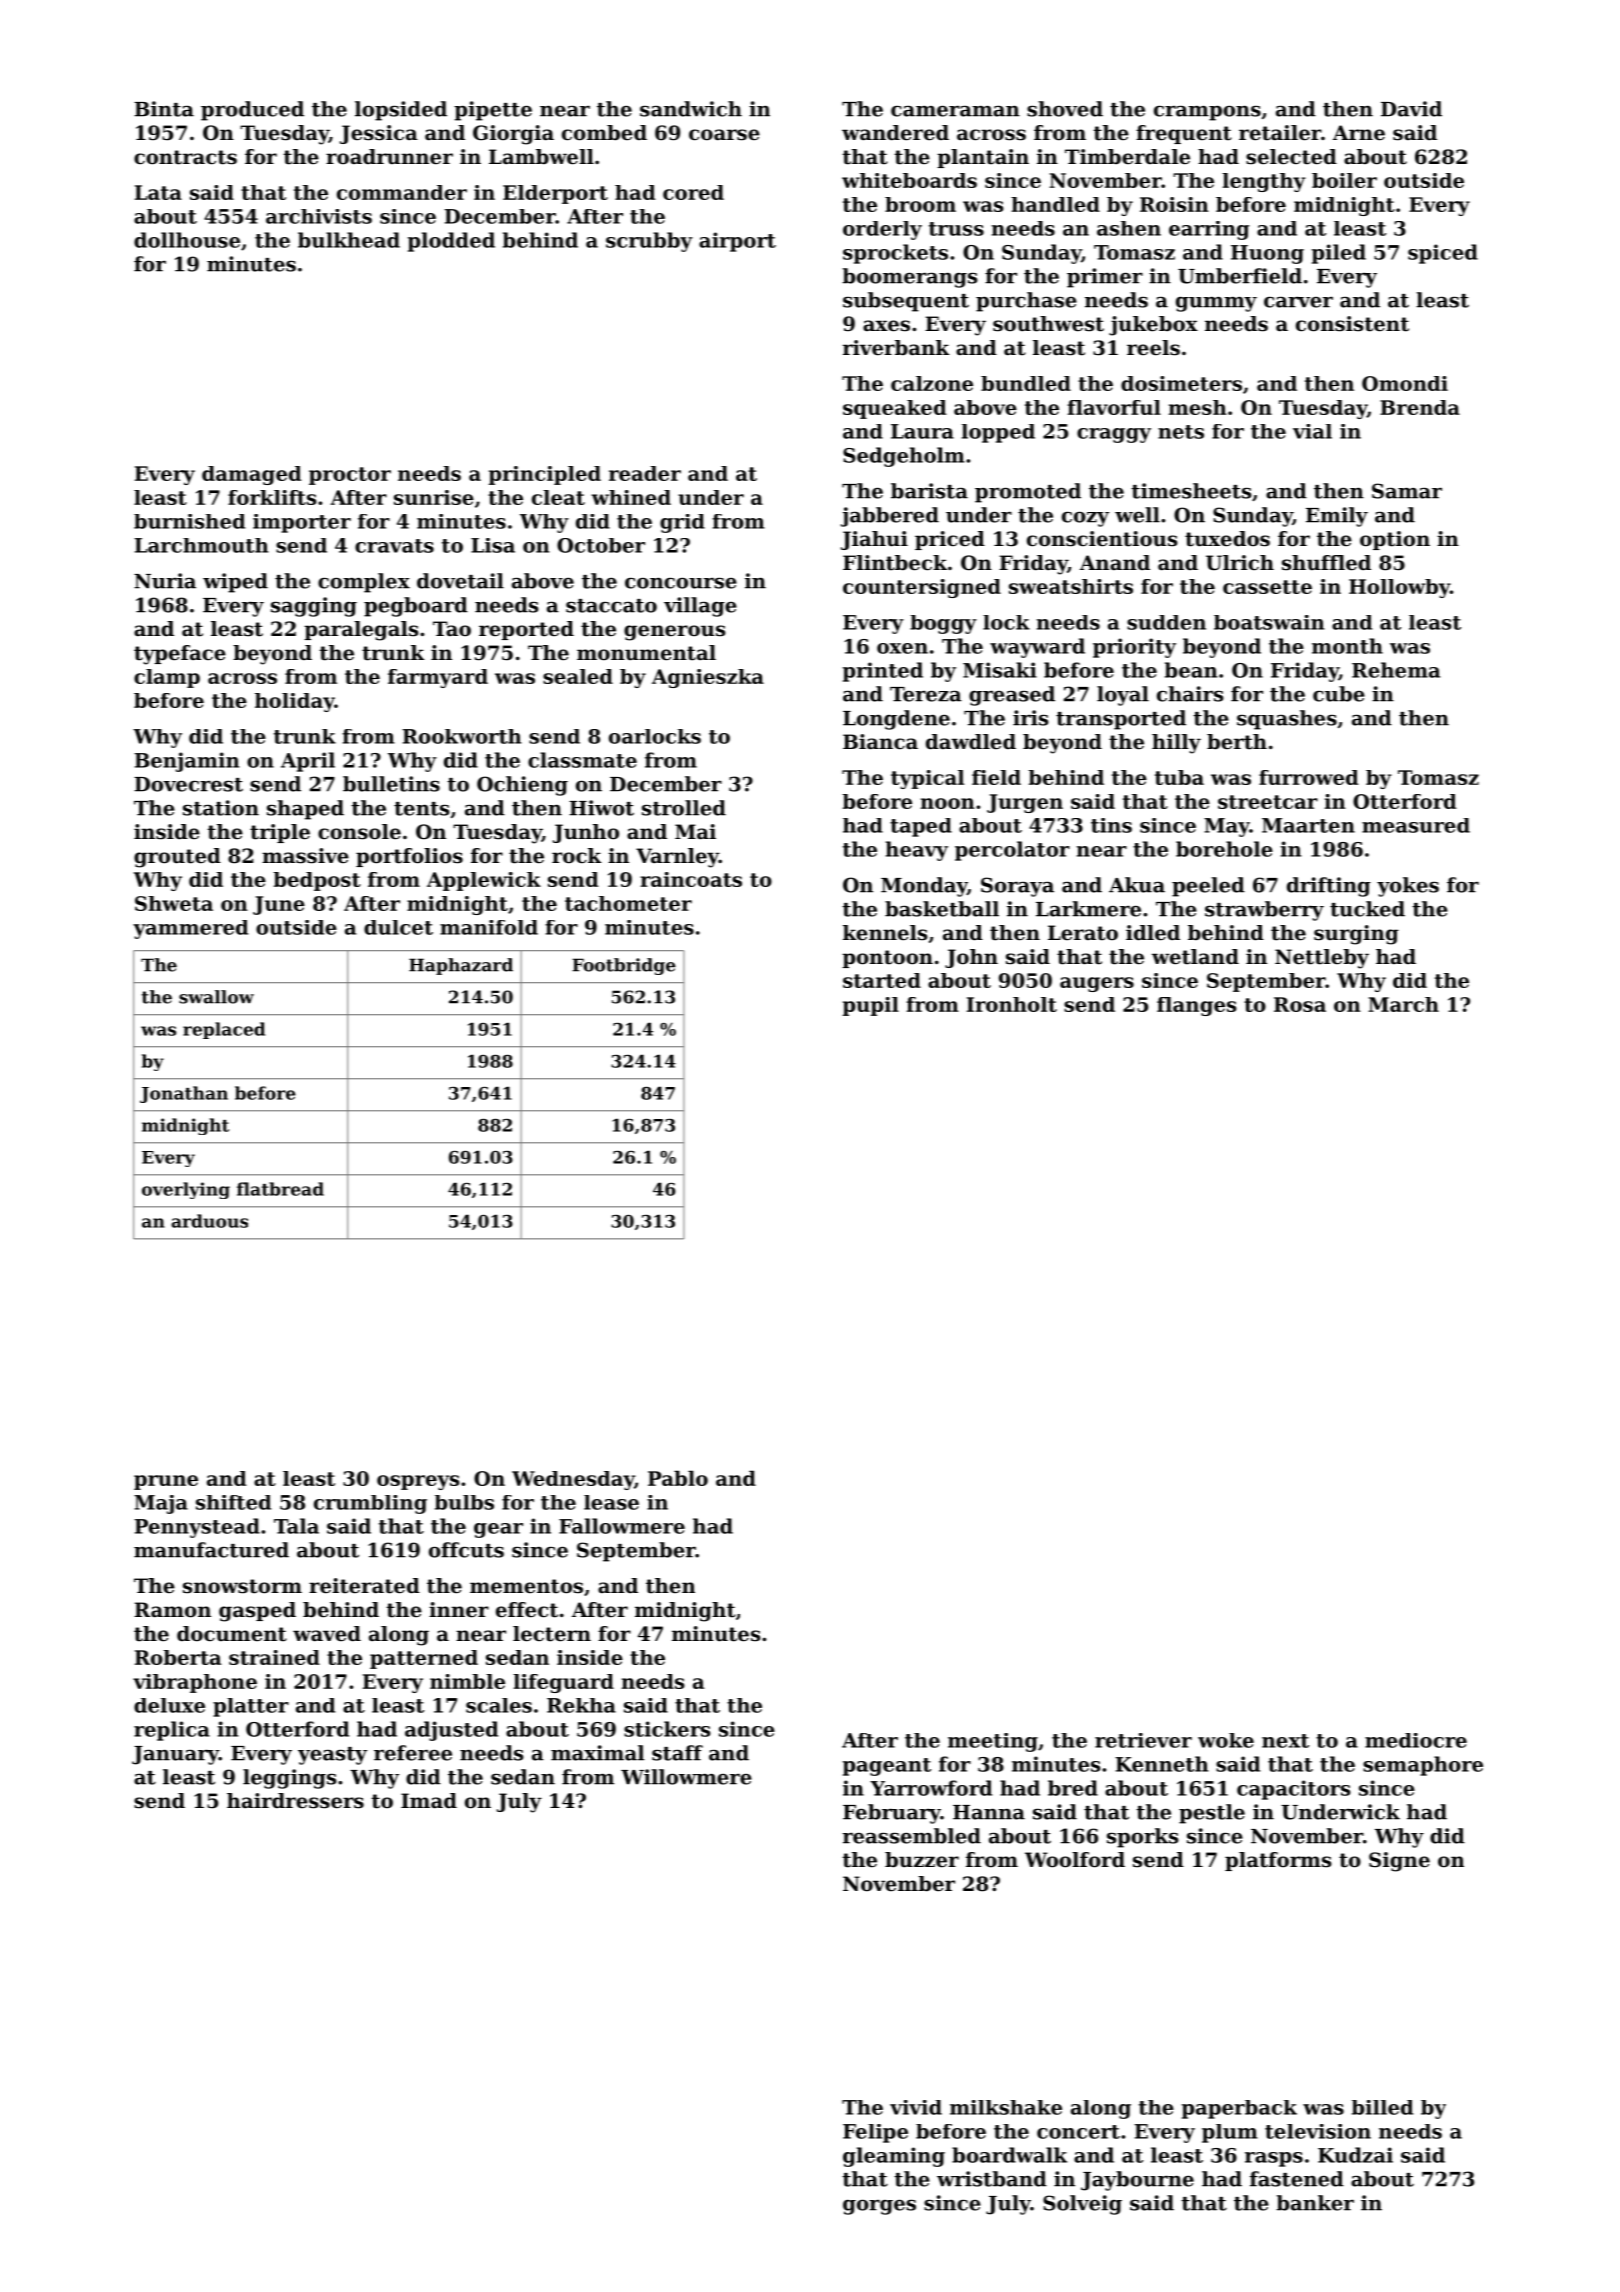 This screenshot has height=2292, width=1620. What do you see at coordinates (684, 808) in the screenshot?
I see `strolled` at bounding box center [684, 808].
